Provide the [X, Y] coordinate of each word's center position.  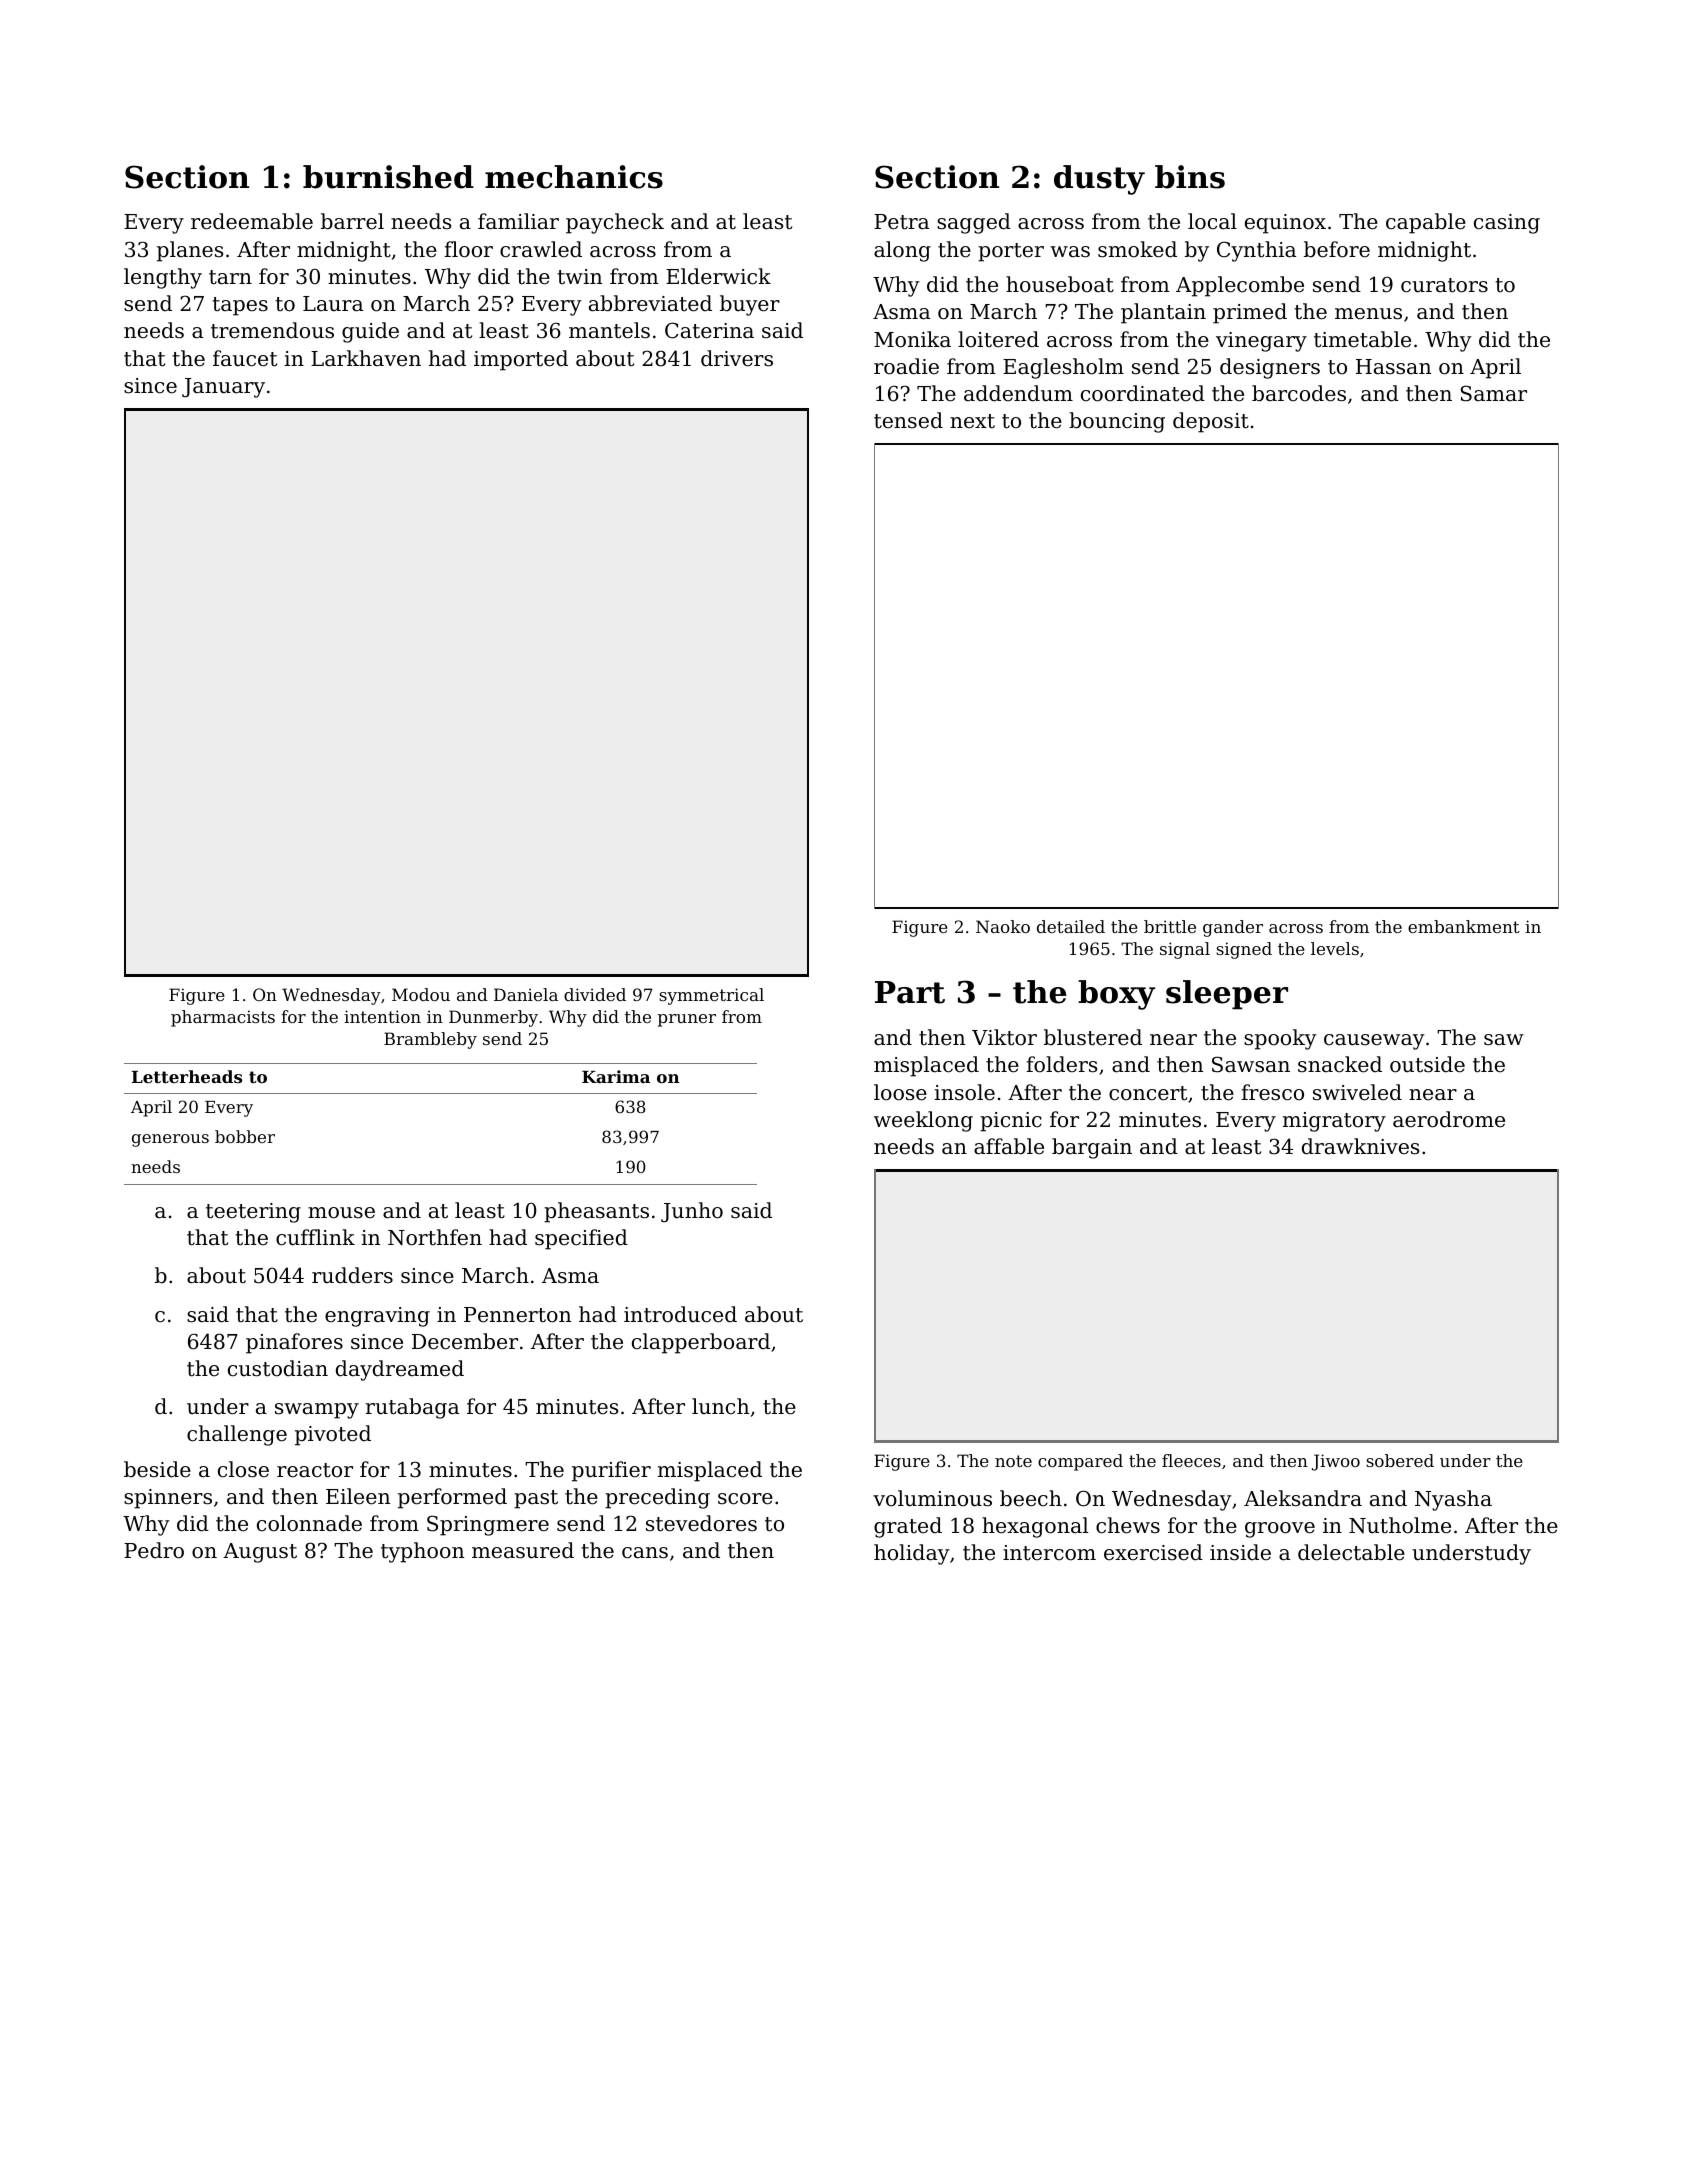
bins [1190, 177]
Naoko [1003, 926]
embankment [1464, 926]
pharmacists [223, 1018]
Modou [421, 994]
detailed [1071, 926]
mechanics [574, 177]
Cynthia [1256, 251]
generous [170, 1140]
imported [521, 360]
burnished [388, 177]
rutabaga [412, 1408]
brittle [1170, 926]
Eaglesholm [1063, 368]
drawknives [1360, 1146]
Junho [692, 1212]
